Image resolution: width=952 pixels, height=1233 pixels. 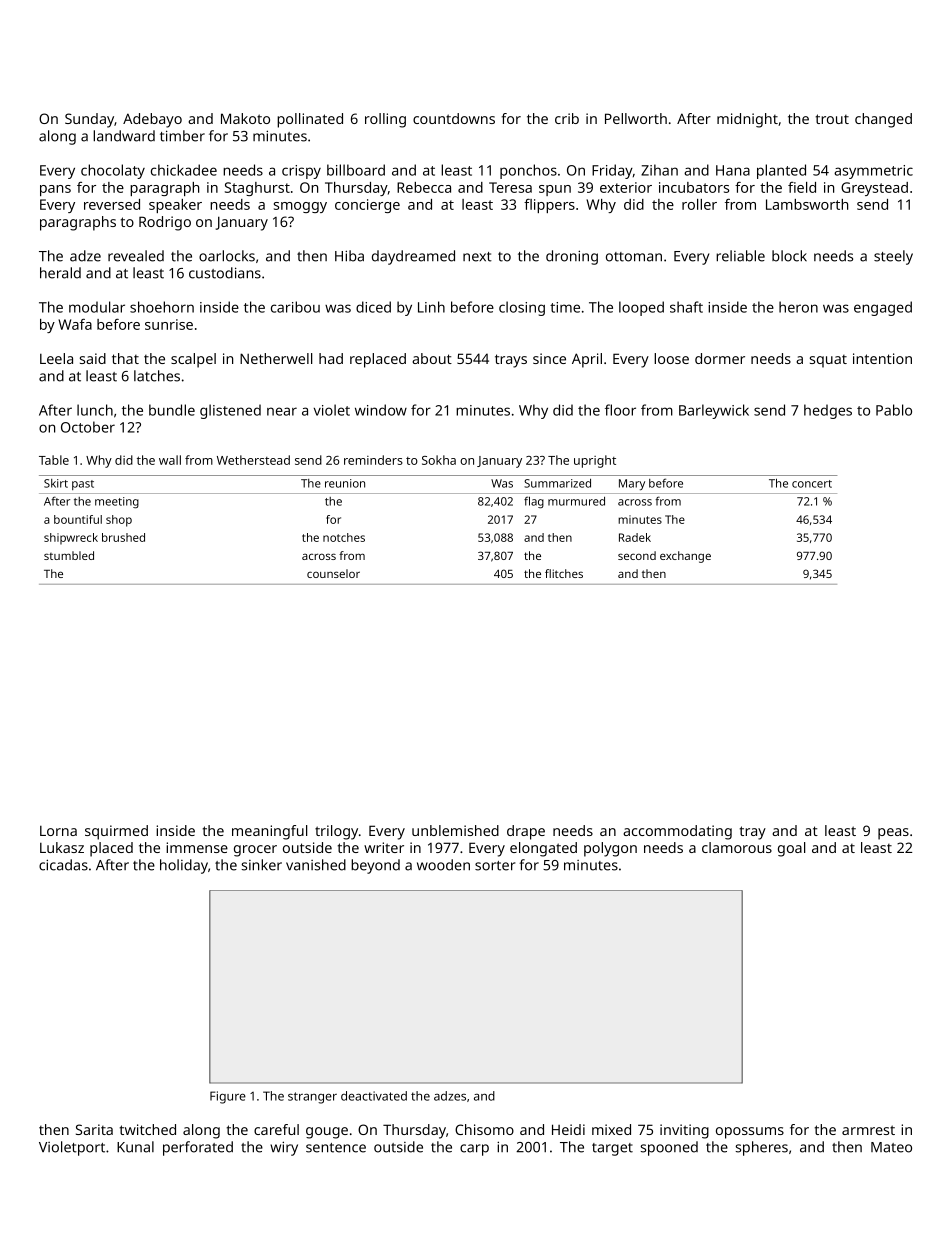 I want to click on squirmed, so click(x=116, y=832).
